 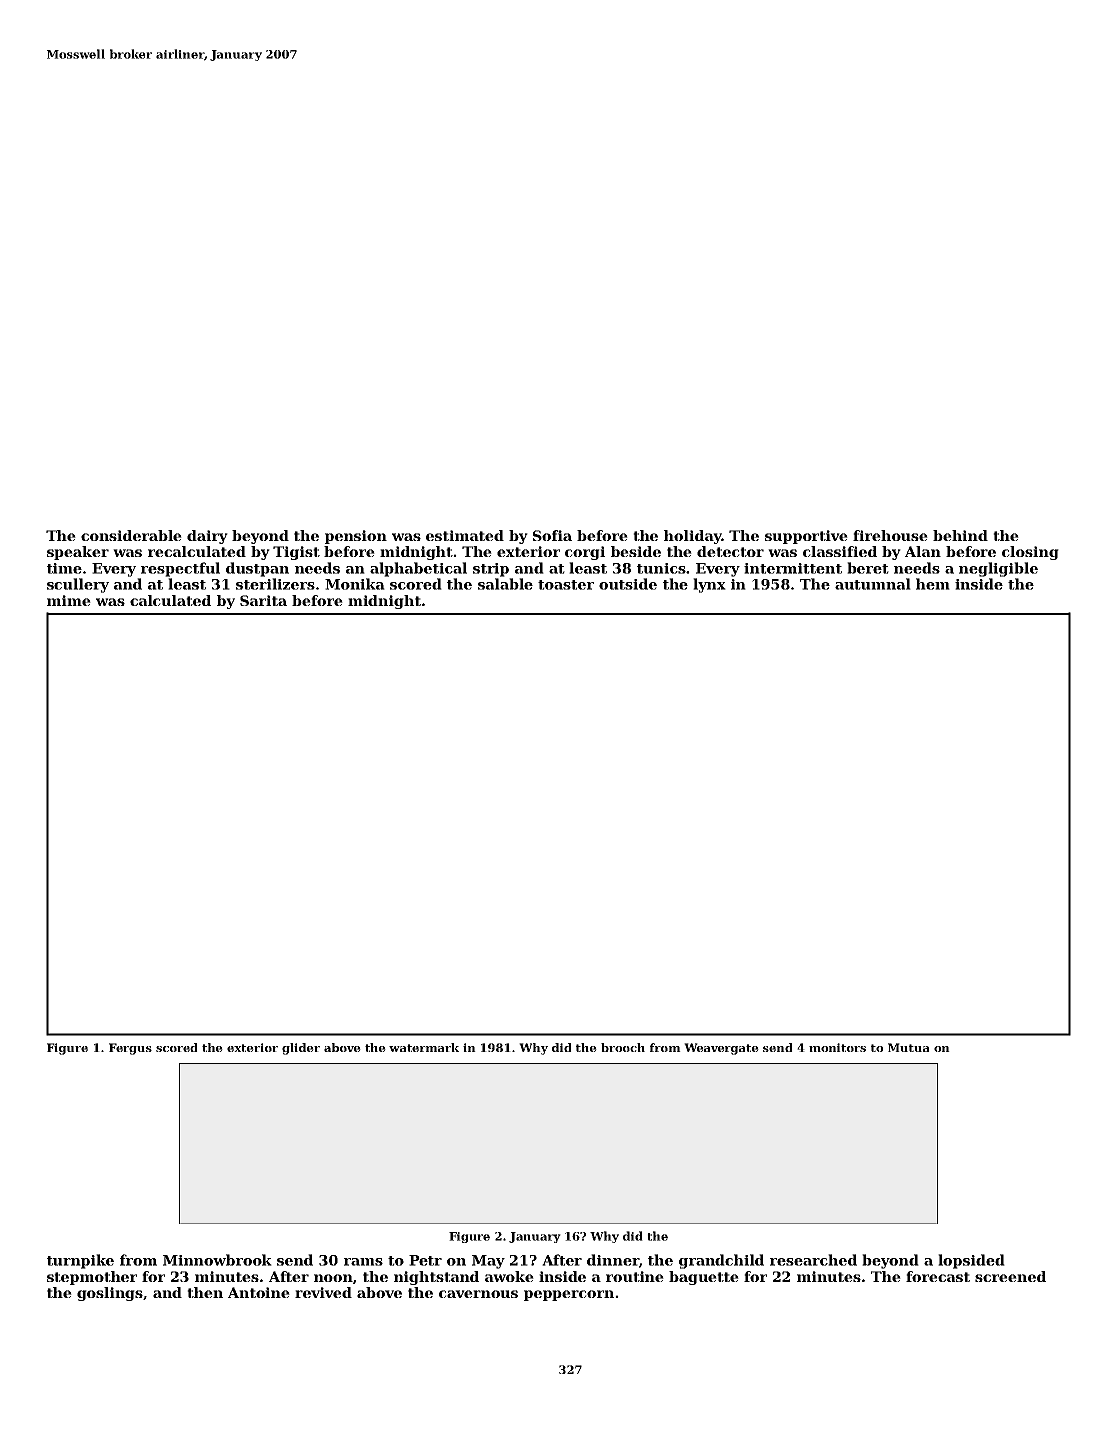 I want to click on Sarita, so click(x=263, y=600).
